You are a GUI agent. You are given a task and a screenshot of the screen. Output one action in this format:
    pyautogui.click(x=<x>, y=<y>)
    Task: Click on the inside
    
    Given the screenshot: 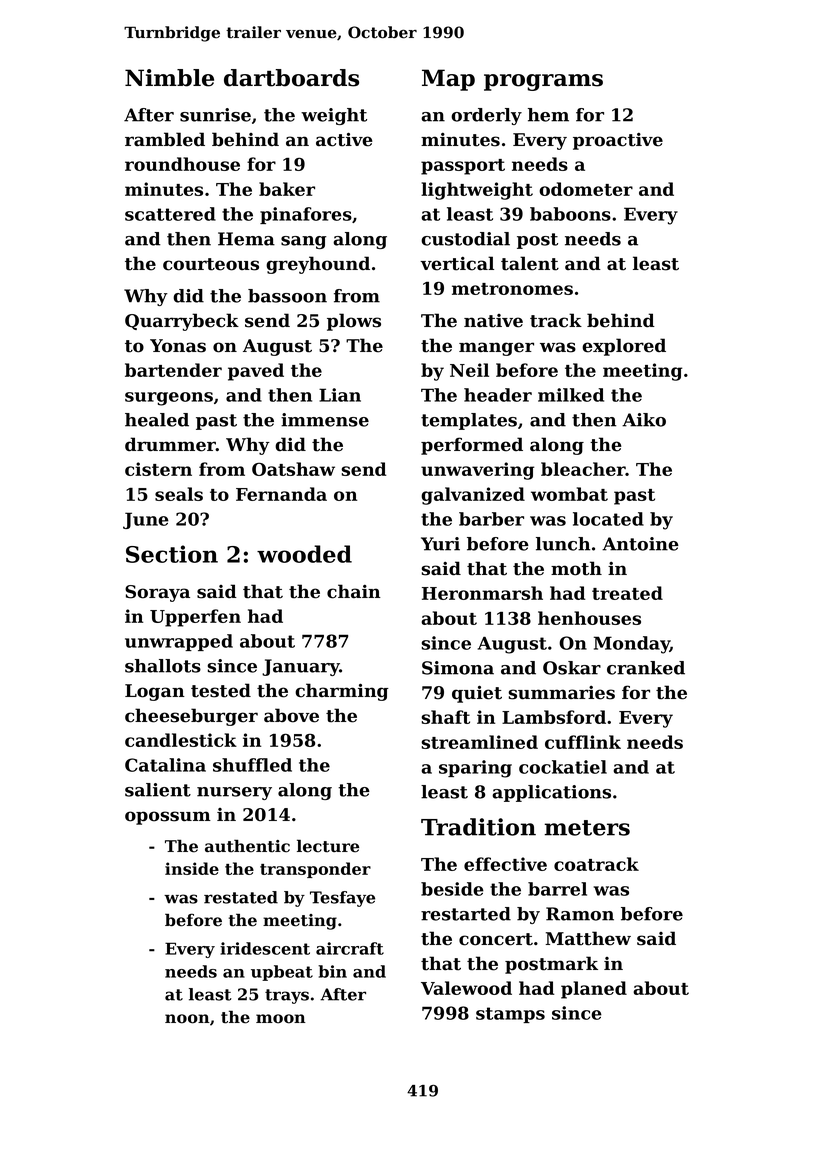 What is the action you would take?
    pyautogui.click(x=192, y=868)
